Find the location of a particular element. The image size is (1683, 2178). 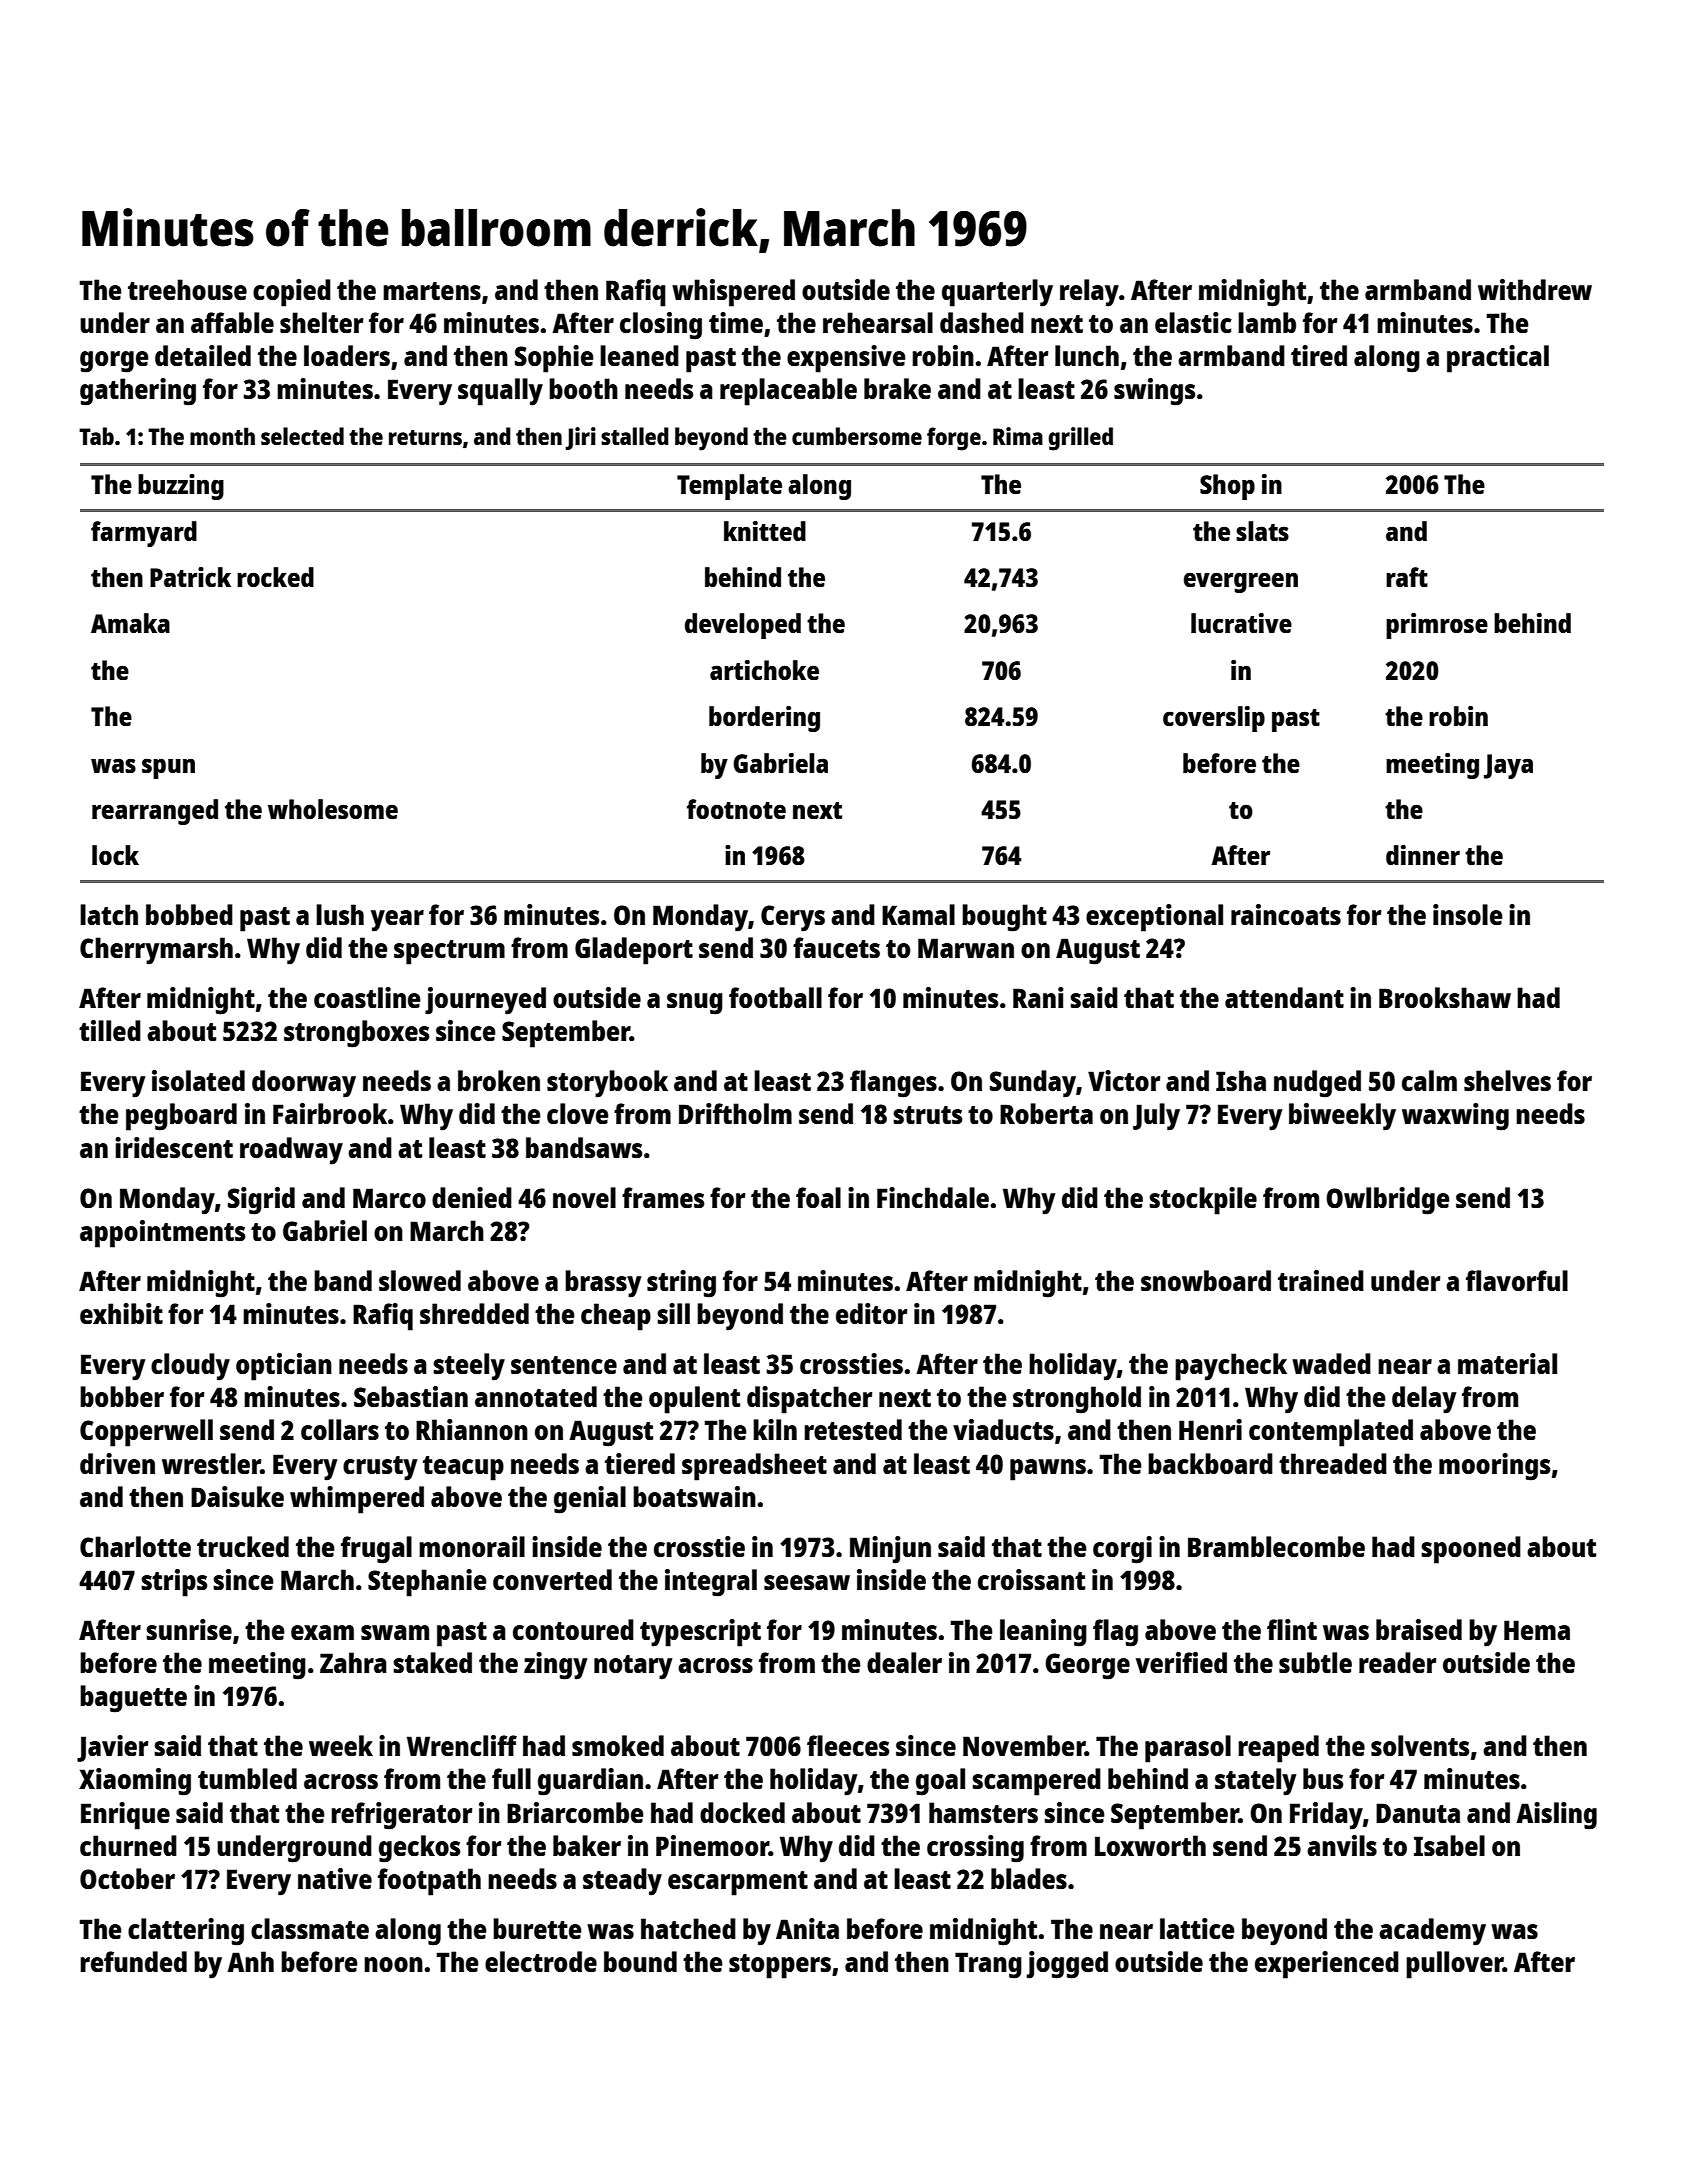

material is located at coordinates (1507, 1363).
